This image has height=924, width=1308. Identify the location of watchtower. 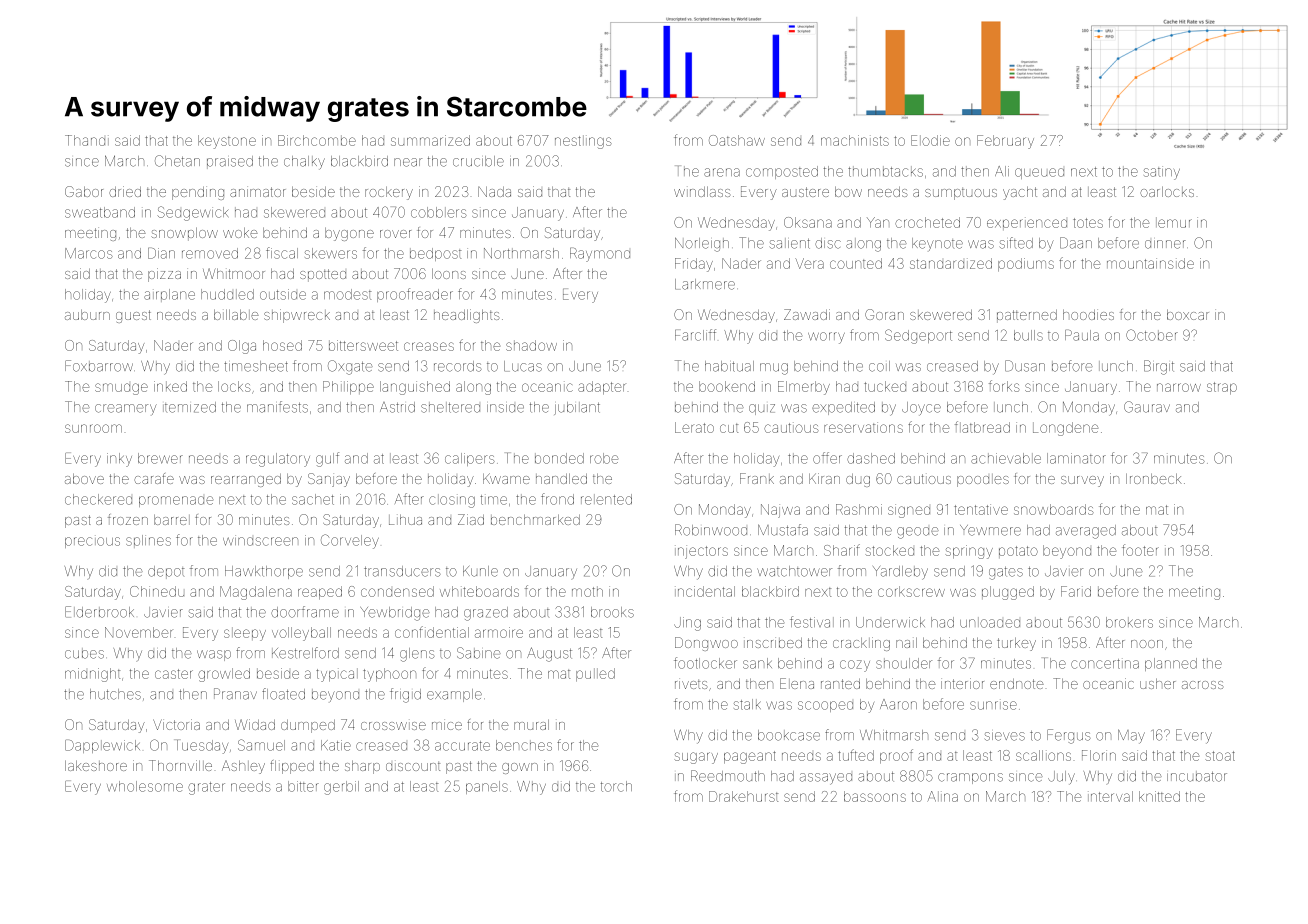
(794, 571).
